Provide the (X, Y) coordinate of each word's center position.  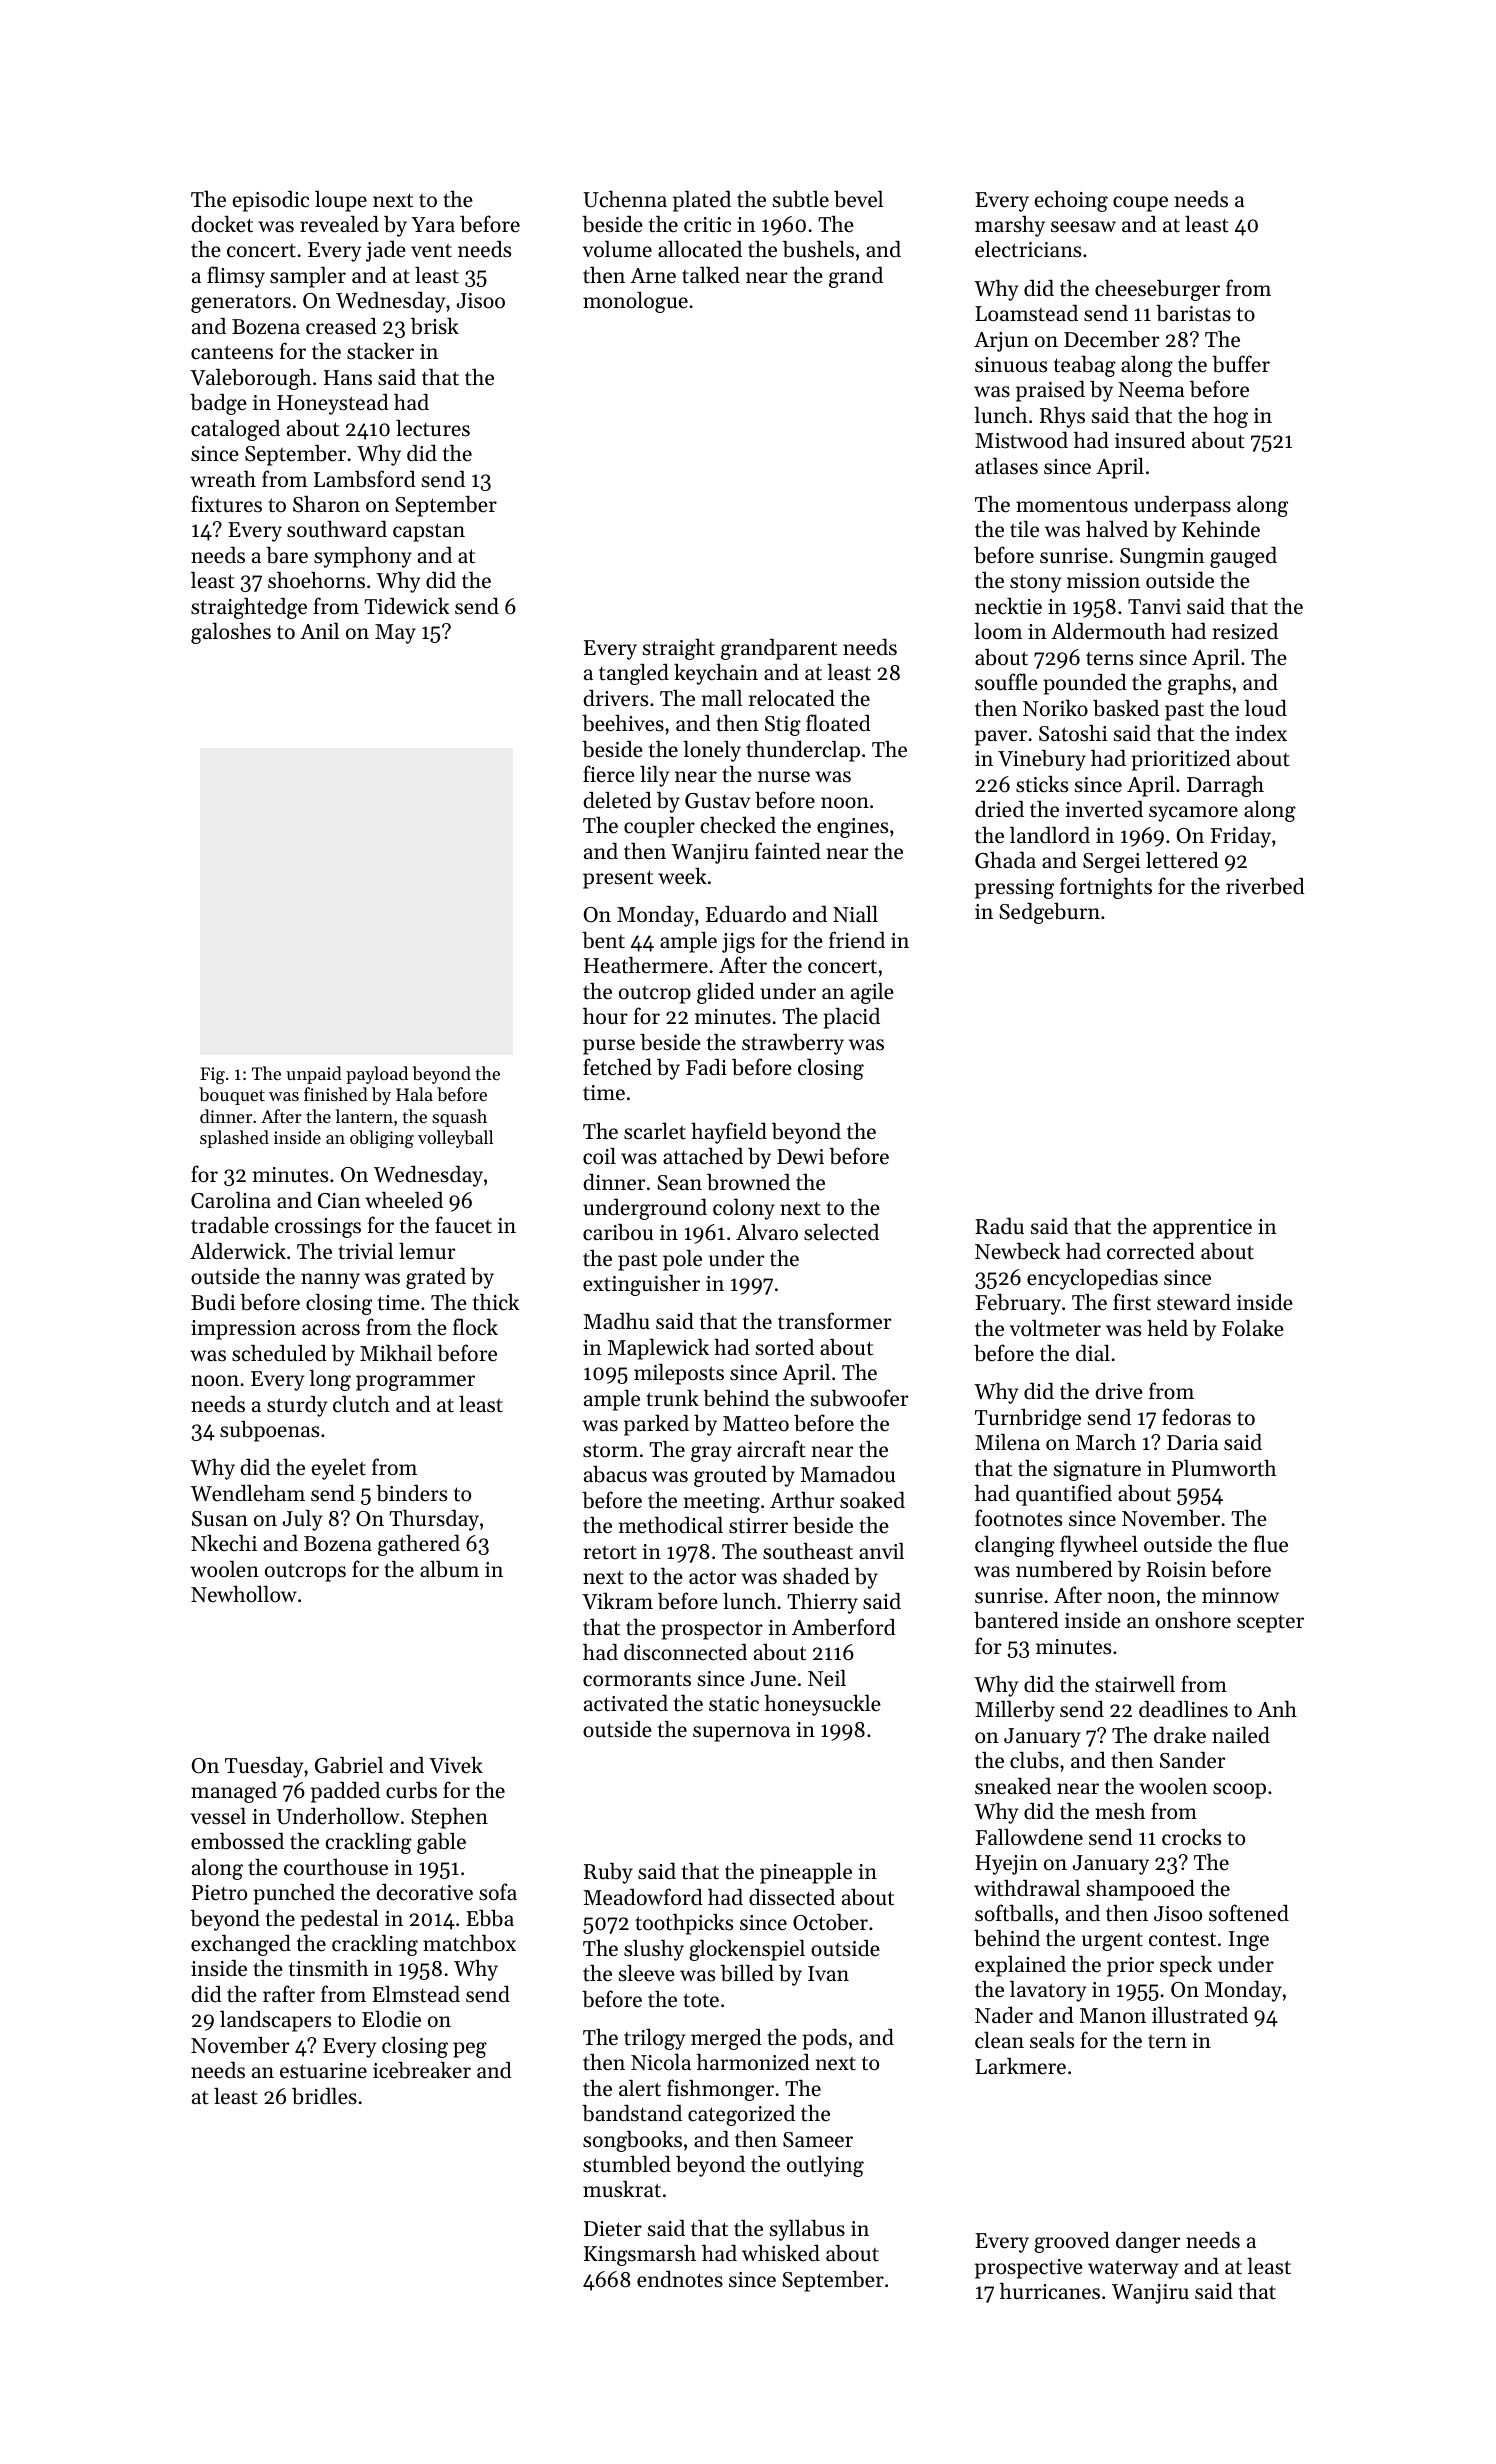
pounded (1085, 684)
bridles (324, 2096)
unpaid (314, 1075)
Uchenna (625, 199)
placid (851, 1018)
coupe (1140, 204)
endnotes (680, 2279)
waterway (1133, 2270)
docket (222, 224)
